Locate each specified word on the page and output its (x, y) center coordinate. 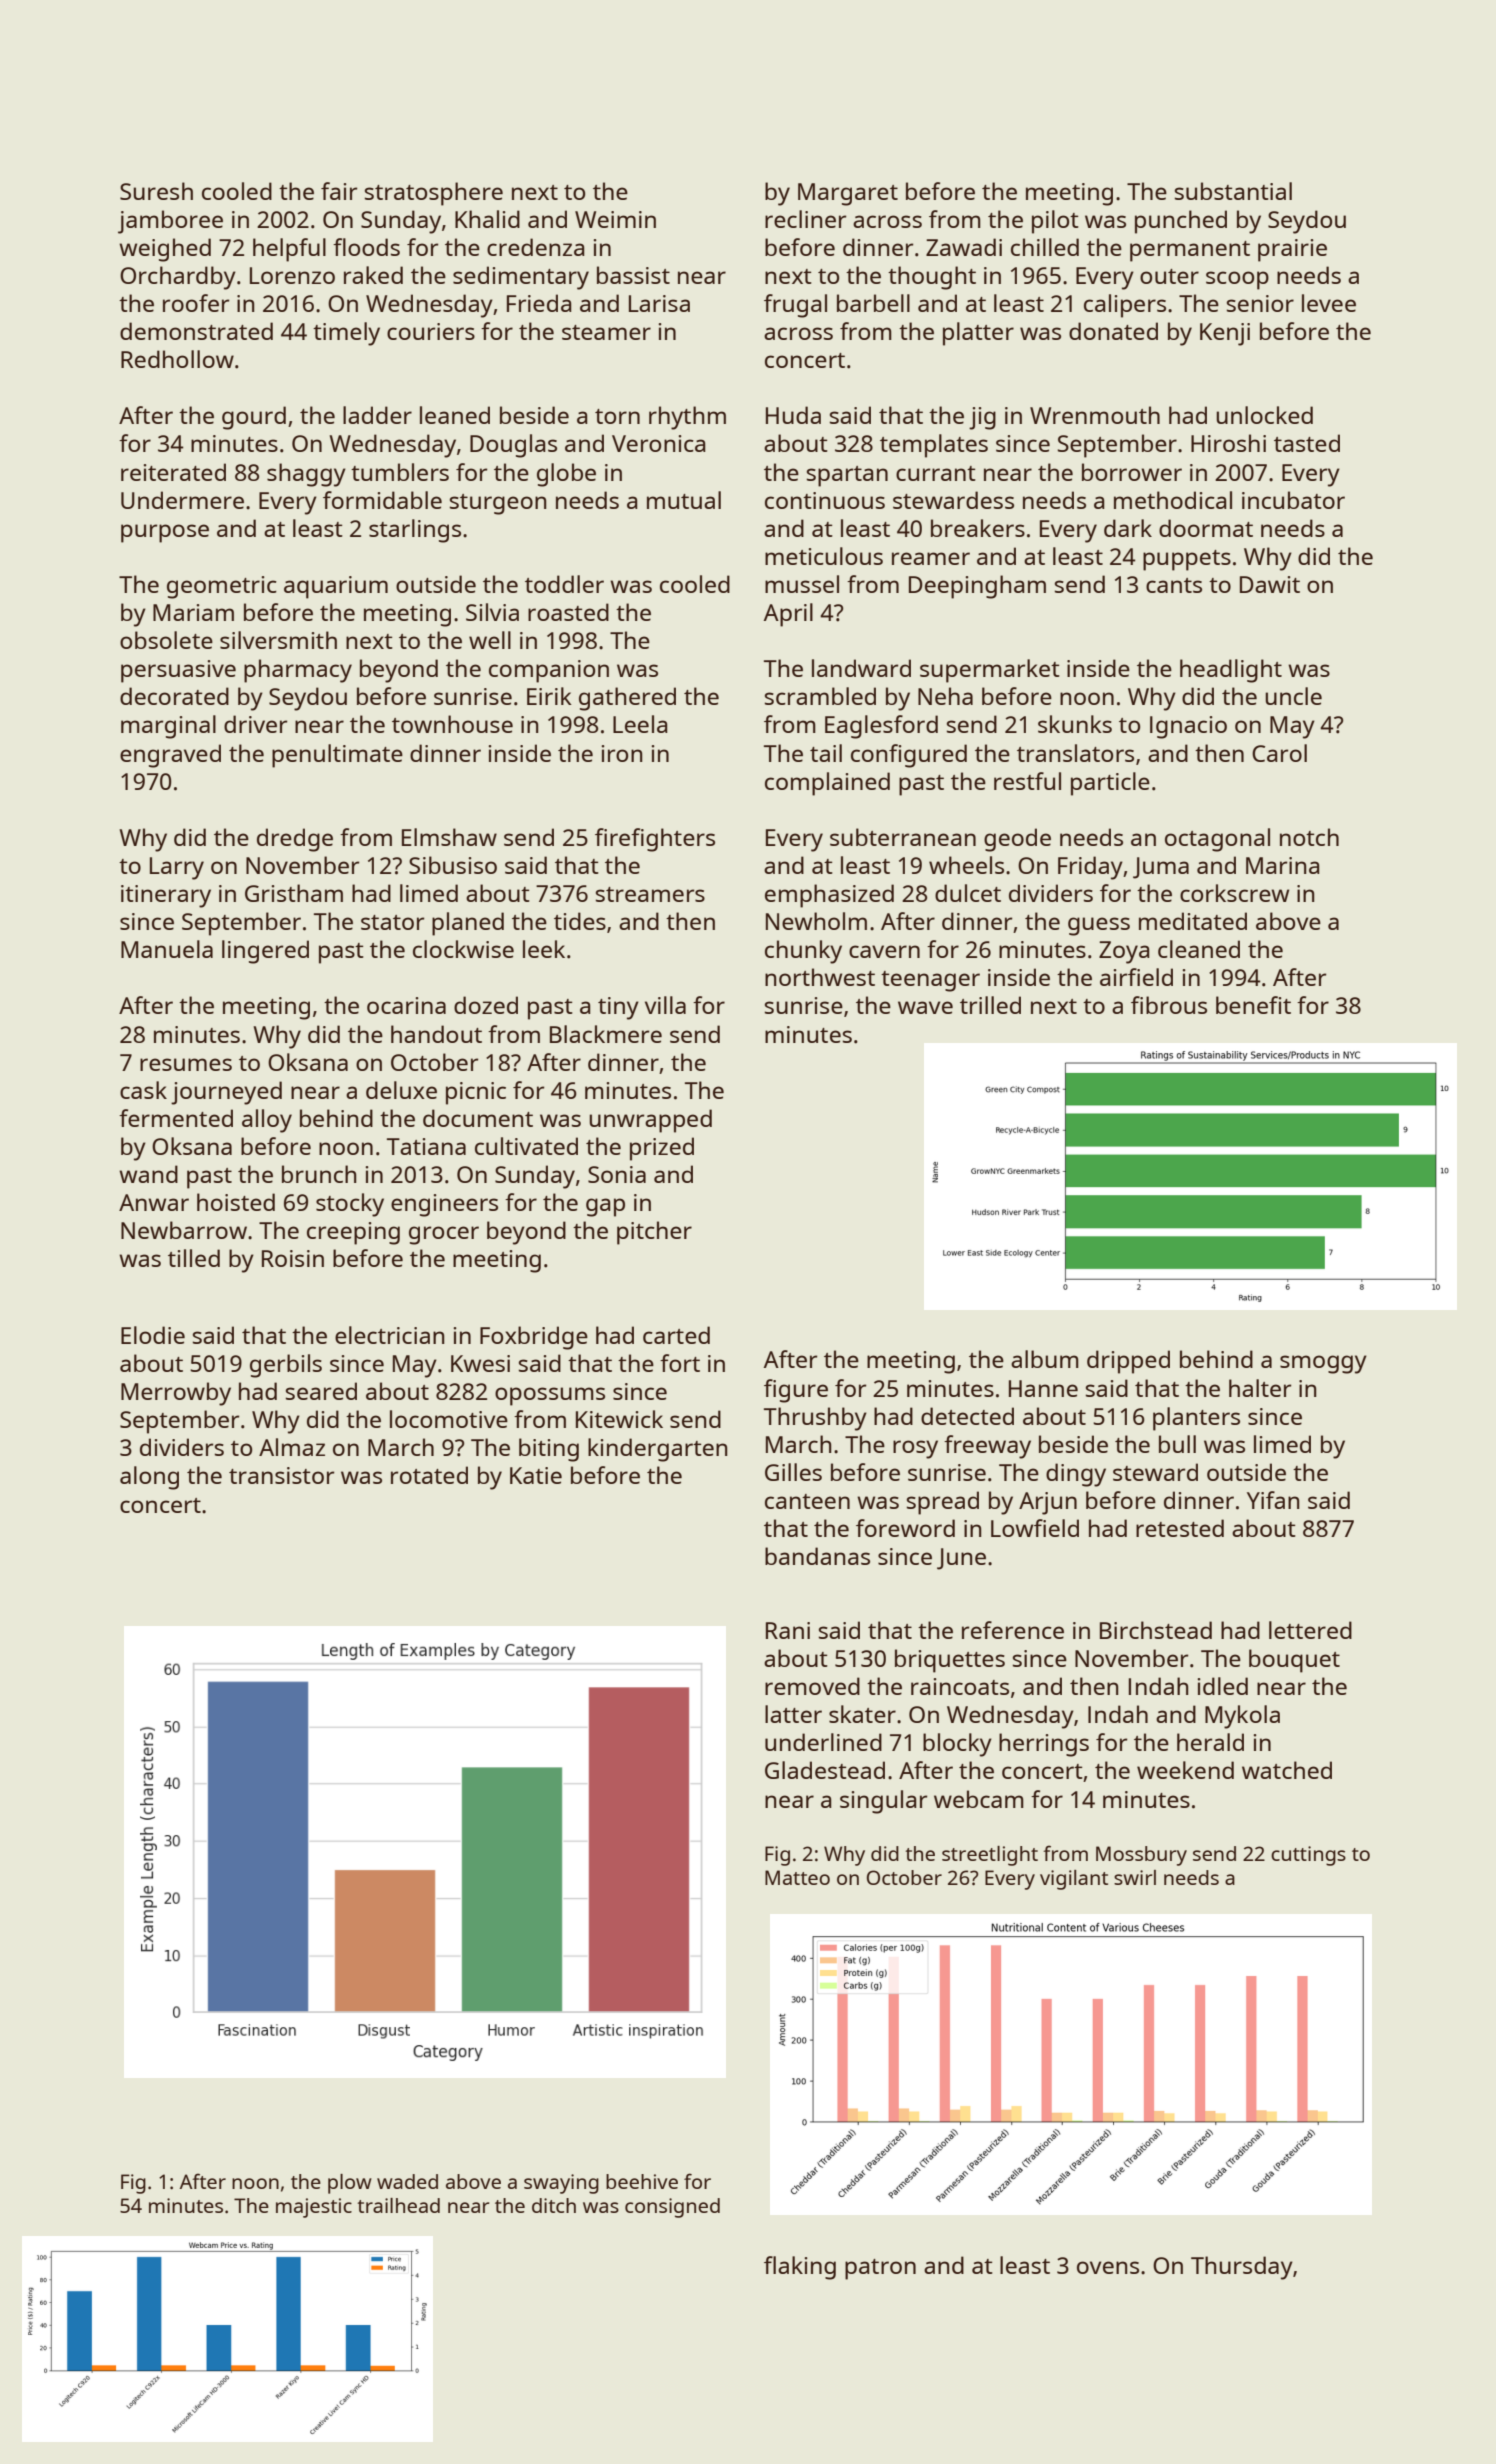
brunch (319, 1174)
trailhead (398, 2205)
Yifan (1273, 1500)
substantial (1233, 191)
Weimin (615, 219)
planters (1196, 1419)
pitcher (654, 1233)
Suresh (156, 191)
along (149, 1478)
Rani (788, 1630)
